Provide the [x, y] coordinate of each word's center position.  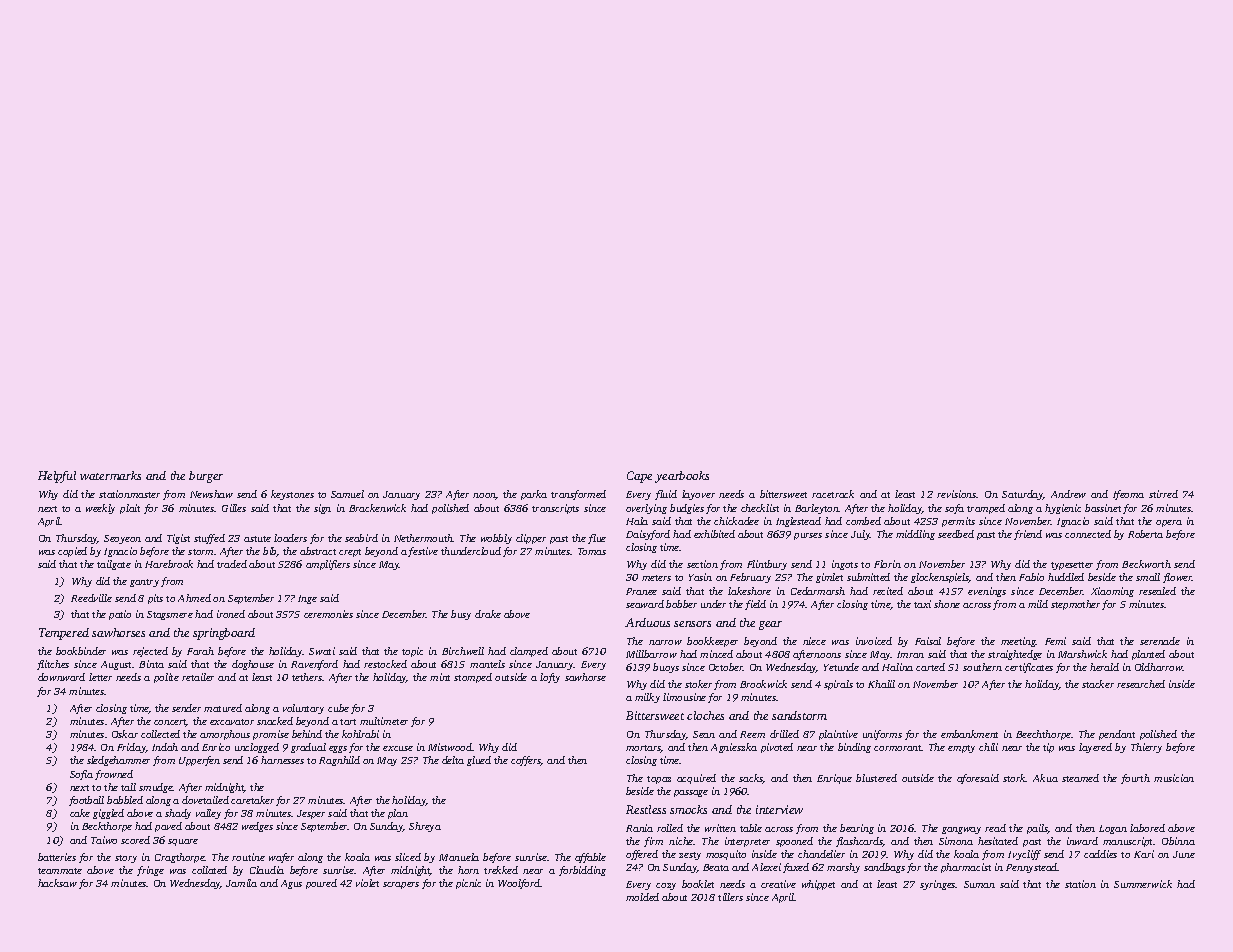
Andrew [1068, 494]
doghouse [253, 665]
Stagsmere [170, 615]
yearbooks [682, 477]
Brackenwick [377, 508]
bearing [857, 829]
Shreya [425, 827]
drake [488, 614]
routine [248, 857]
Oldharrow [1159, 667]
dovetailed [205, 800]
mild [1038, 604]
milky [647, 698]
